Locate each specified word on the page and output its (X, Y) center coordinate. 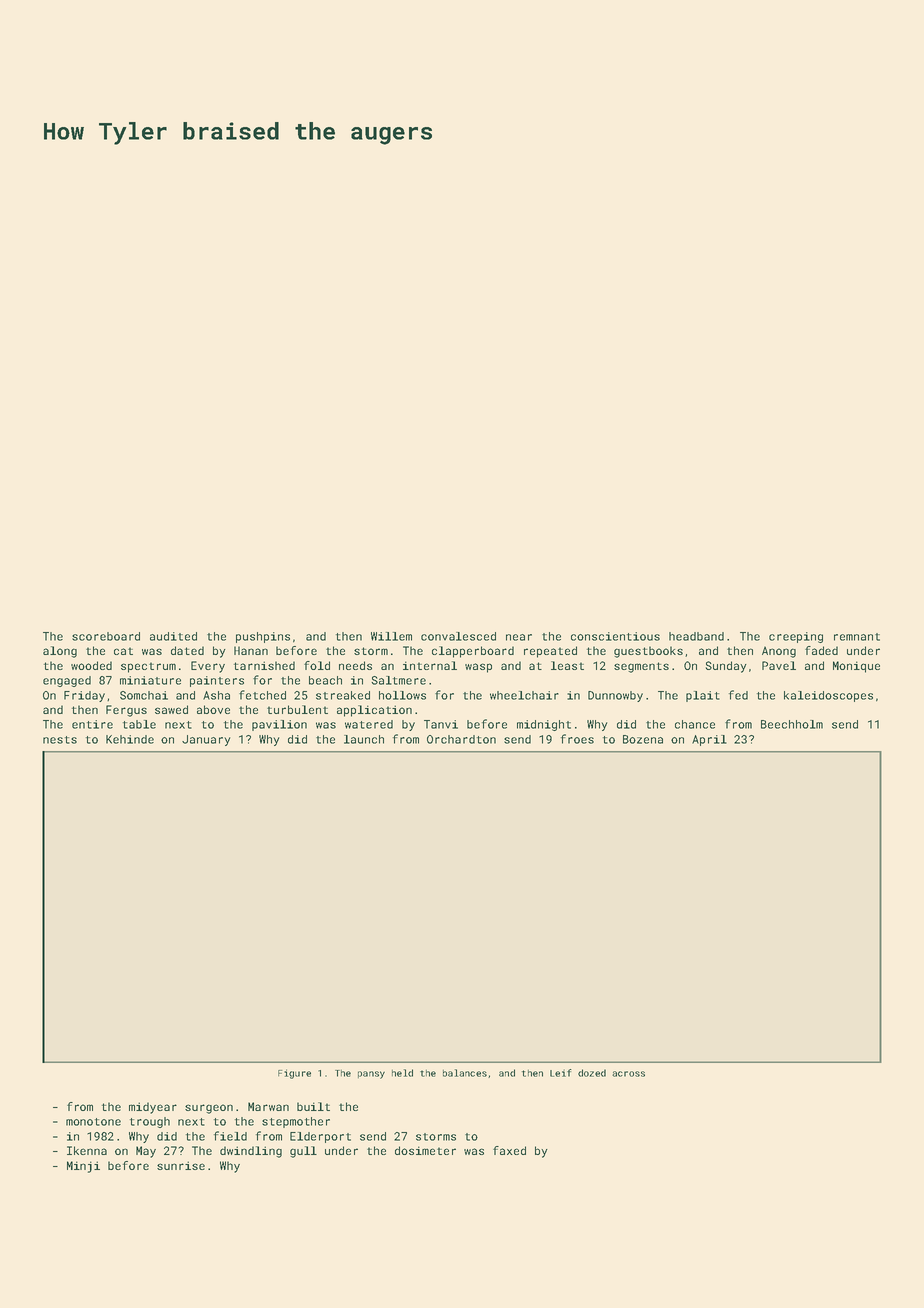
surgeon (209, 1109)
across (628, 1074)
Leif (561, 1073)
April (709, 740)
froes (577, 739)
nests (60, 740)
